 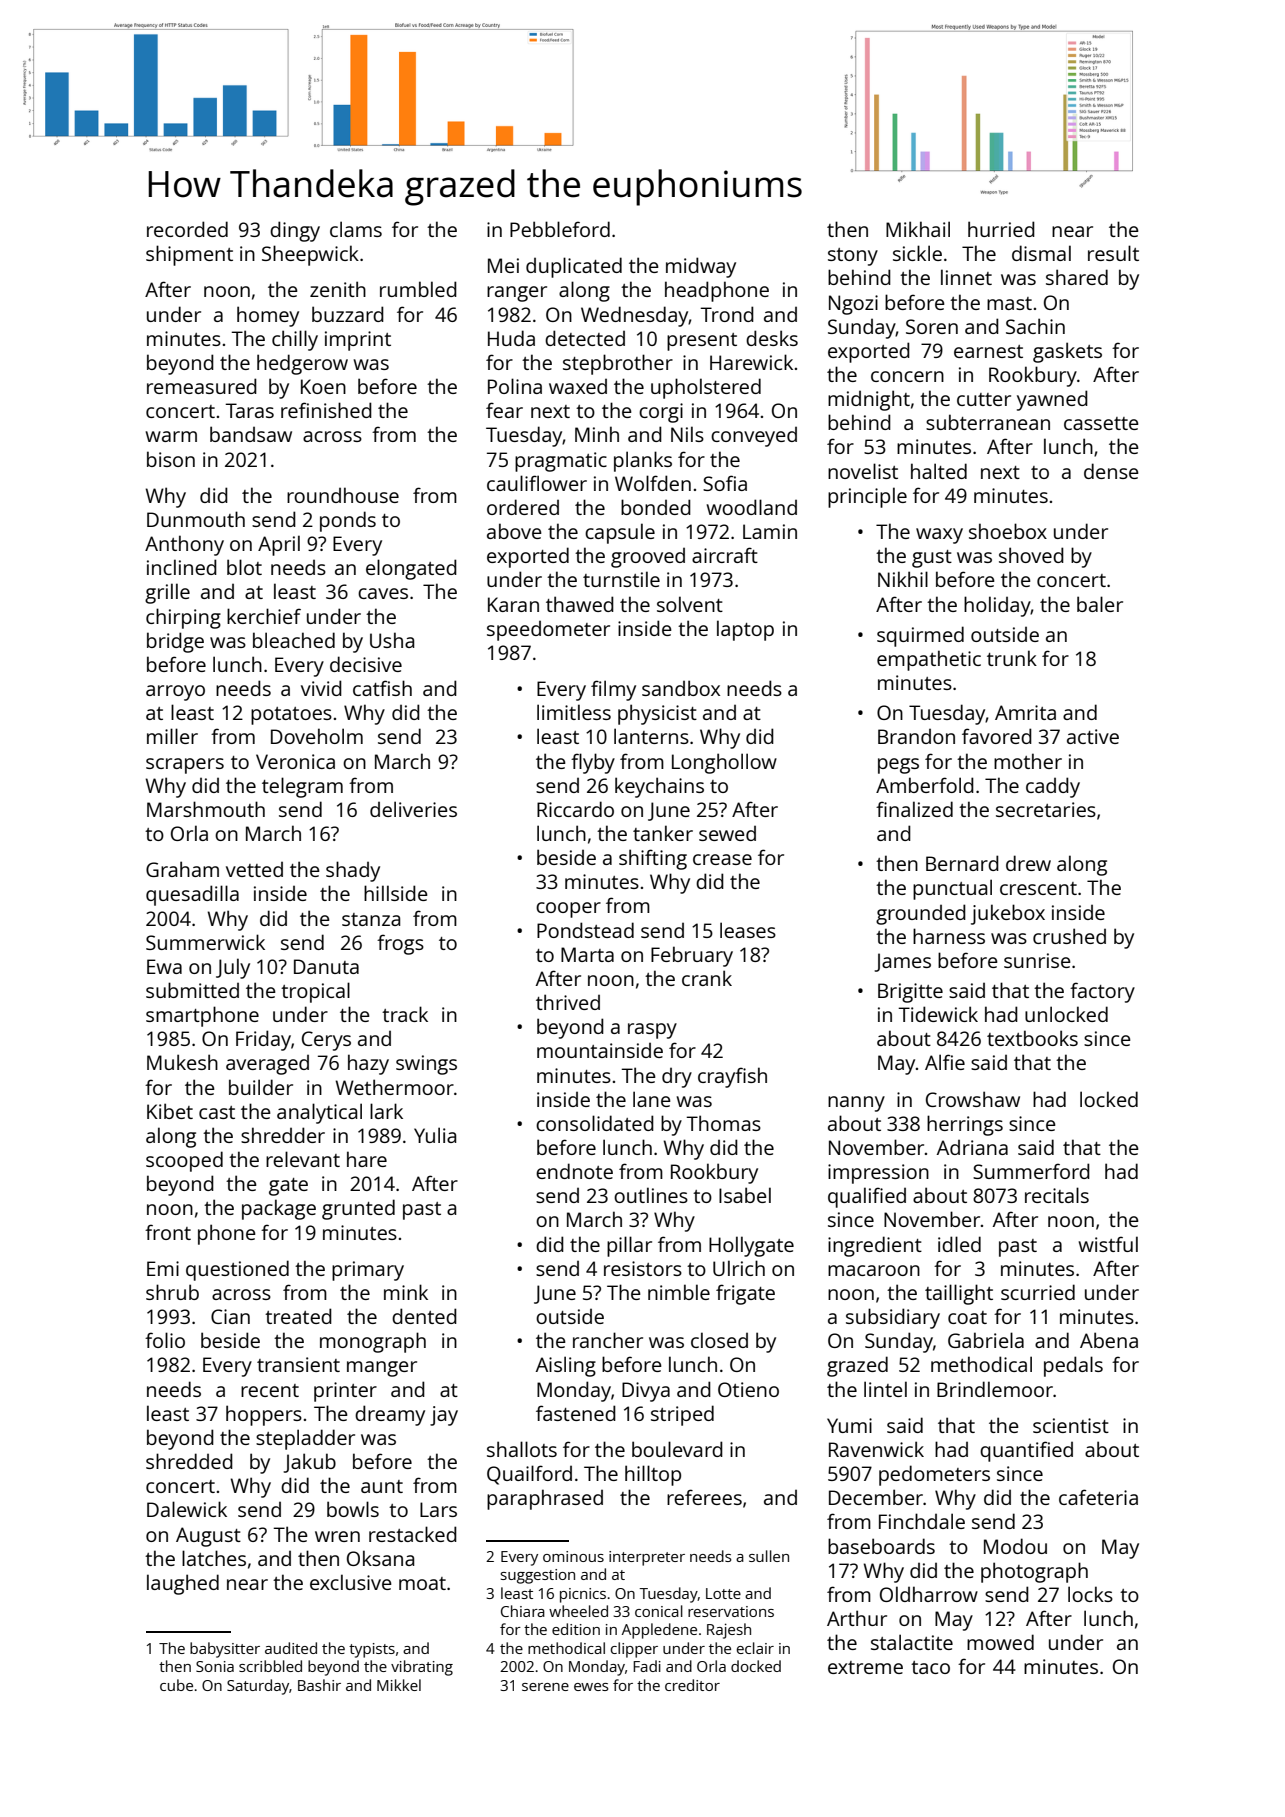 What do you see at coordinates (270, 1666) in the document?
I see `scribbled` at bounding box center [270, 1666].
